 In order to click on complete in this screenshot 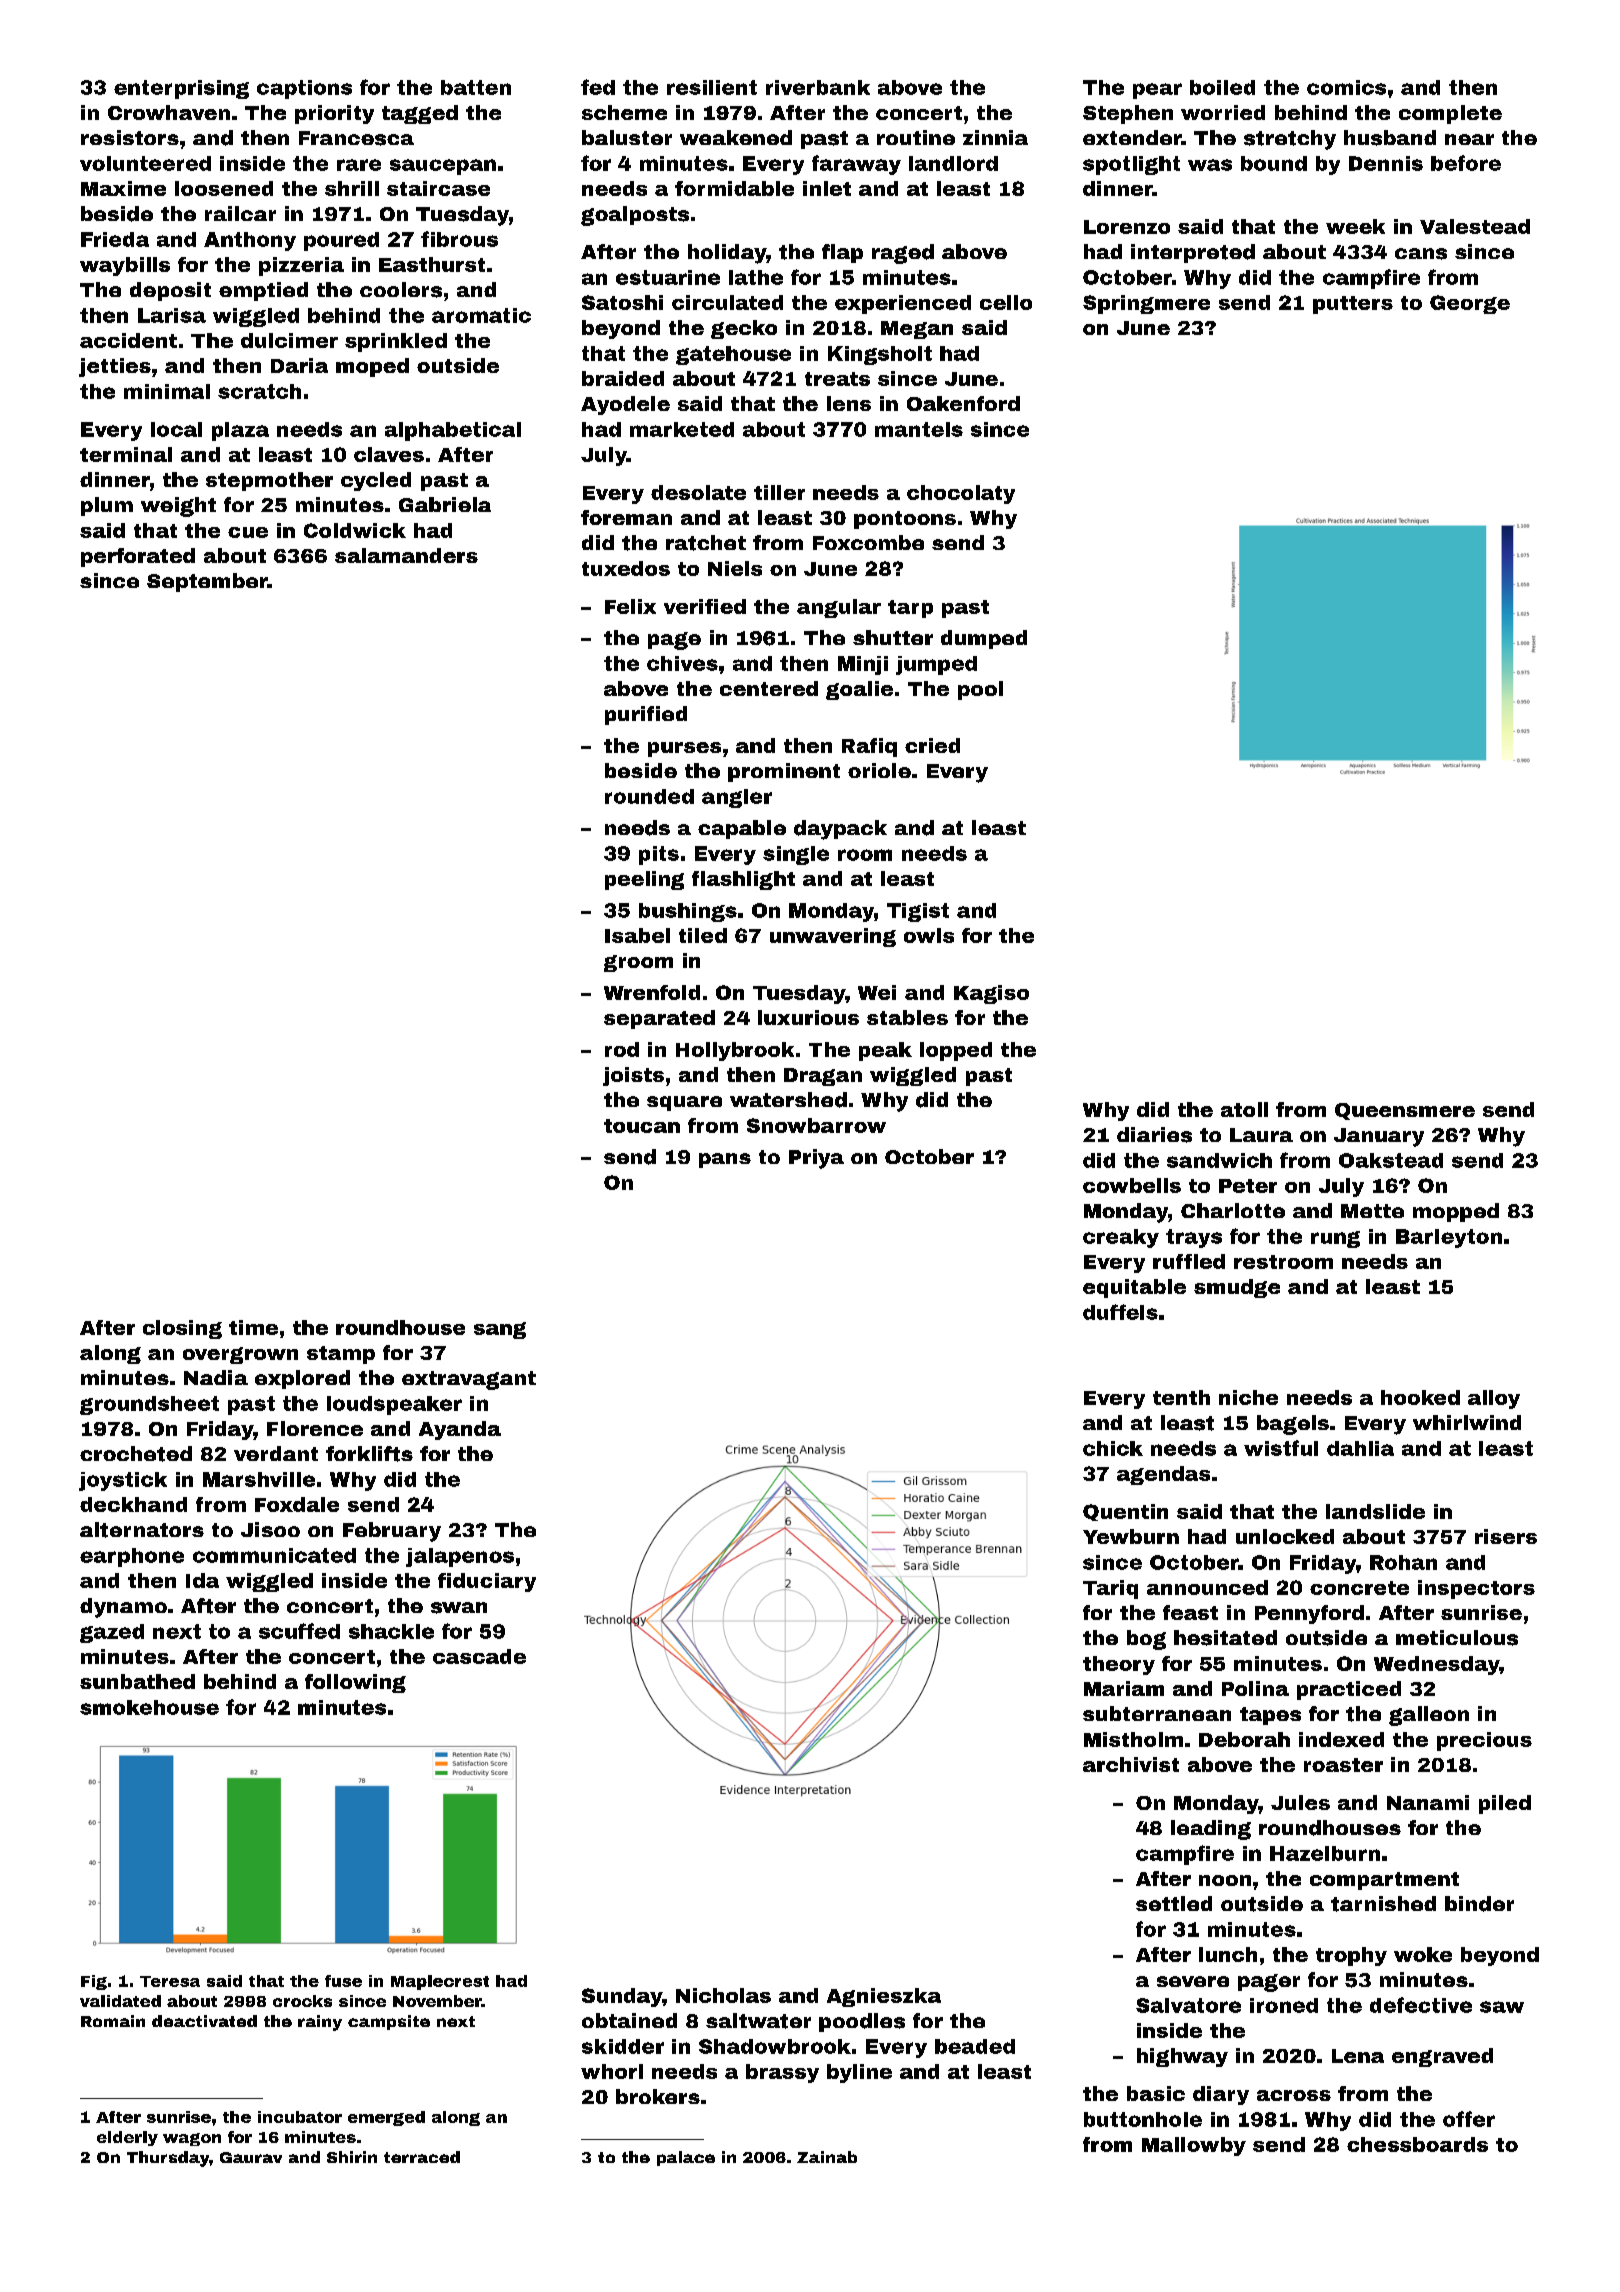, I will do `click(1450, 114)`.
